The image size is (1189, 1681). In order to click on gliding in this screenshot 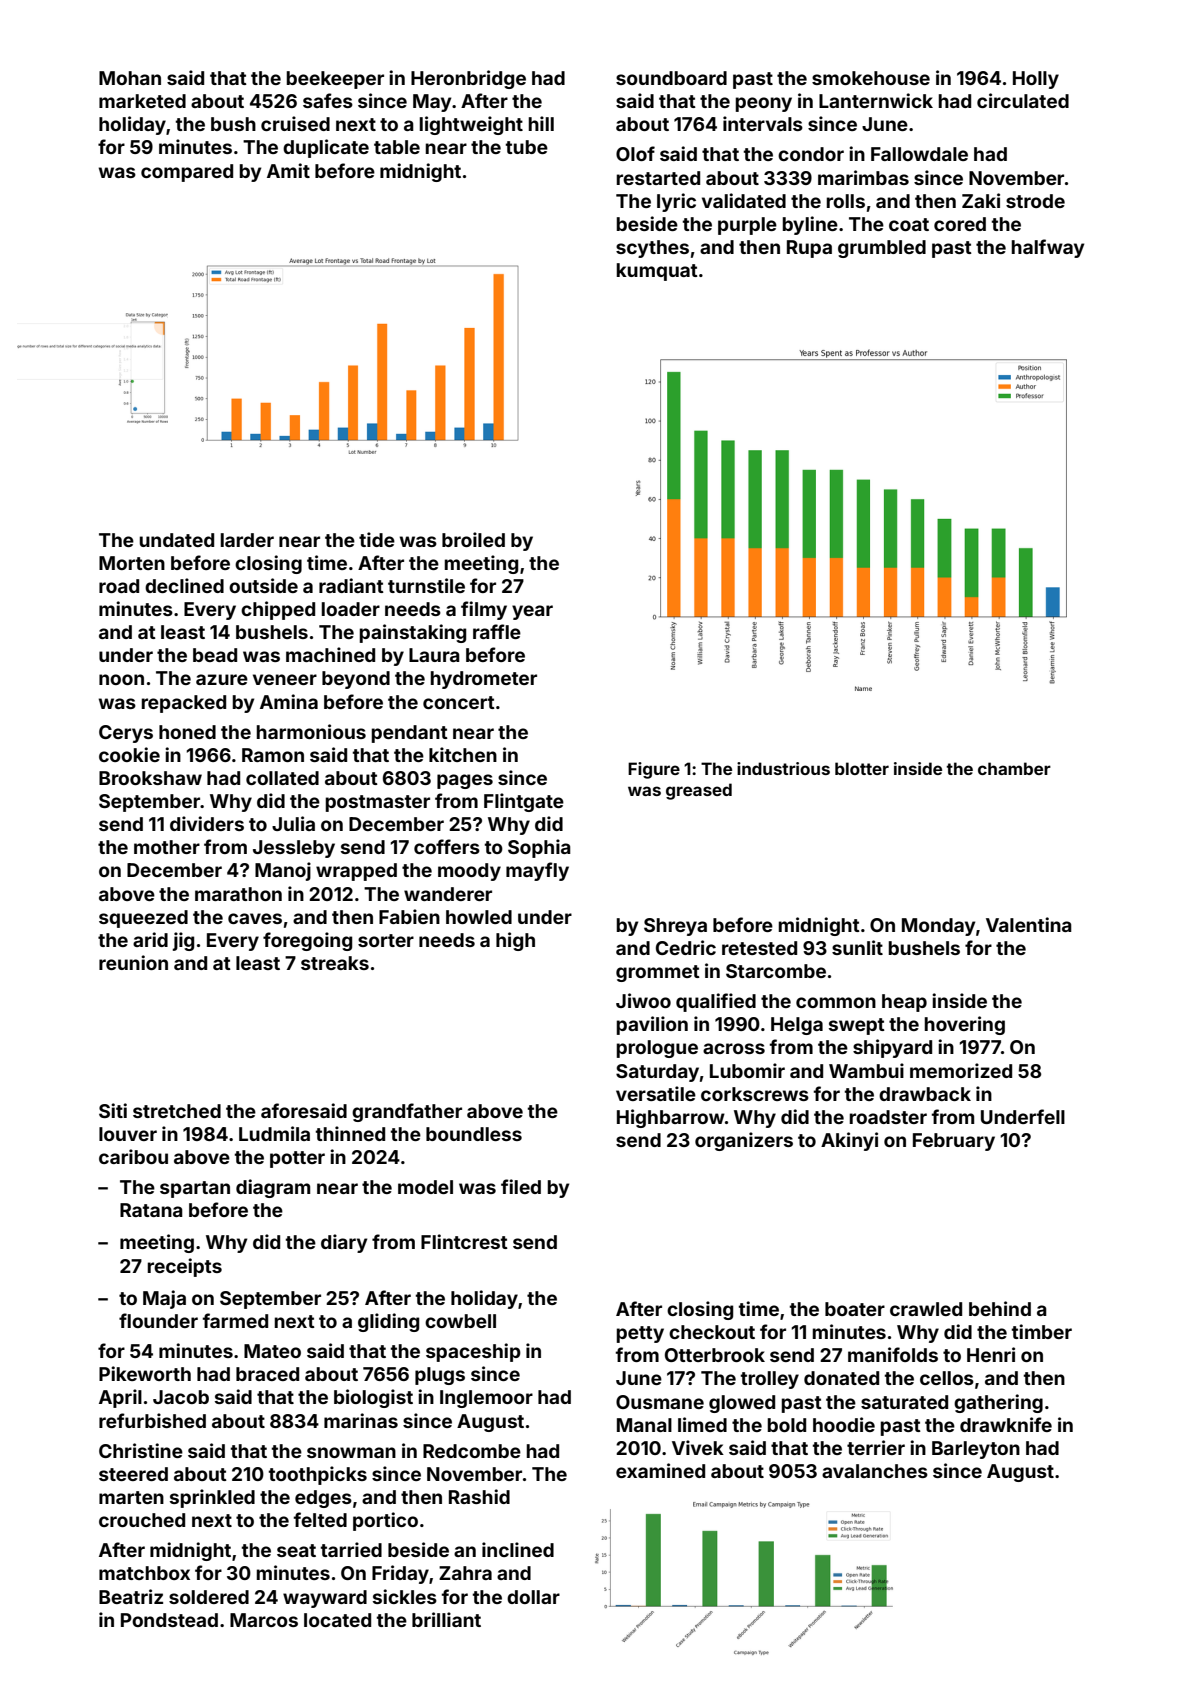, I will do `click(388, 1322)`.
